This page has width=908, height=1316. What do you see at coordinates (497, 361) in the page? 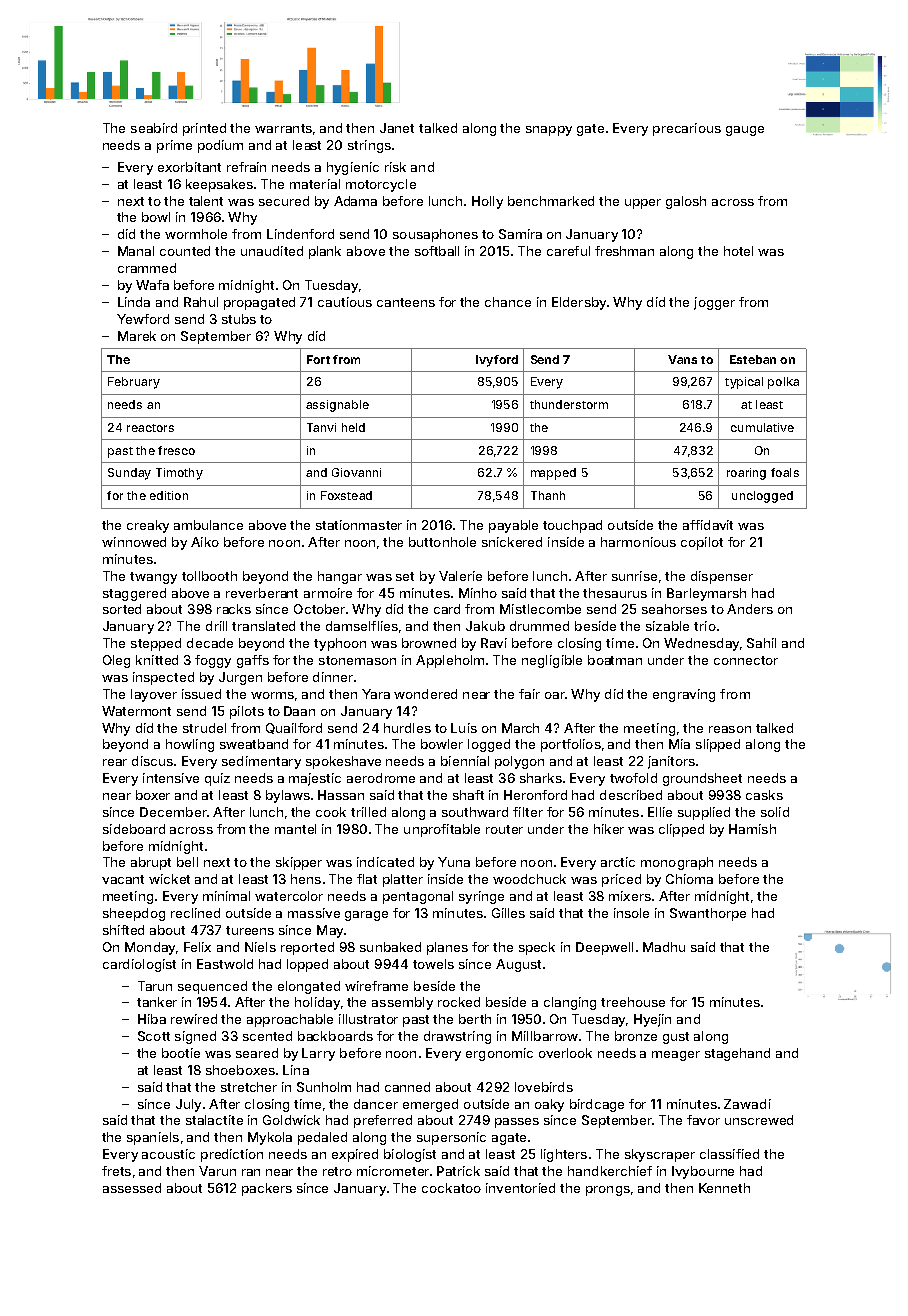
I see `Ivyford` at bounding box center [497, 361].
